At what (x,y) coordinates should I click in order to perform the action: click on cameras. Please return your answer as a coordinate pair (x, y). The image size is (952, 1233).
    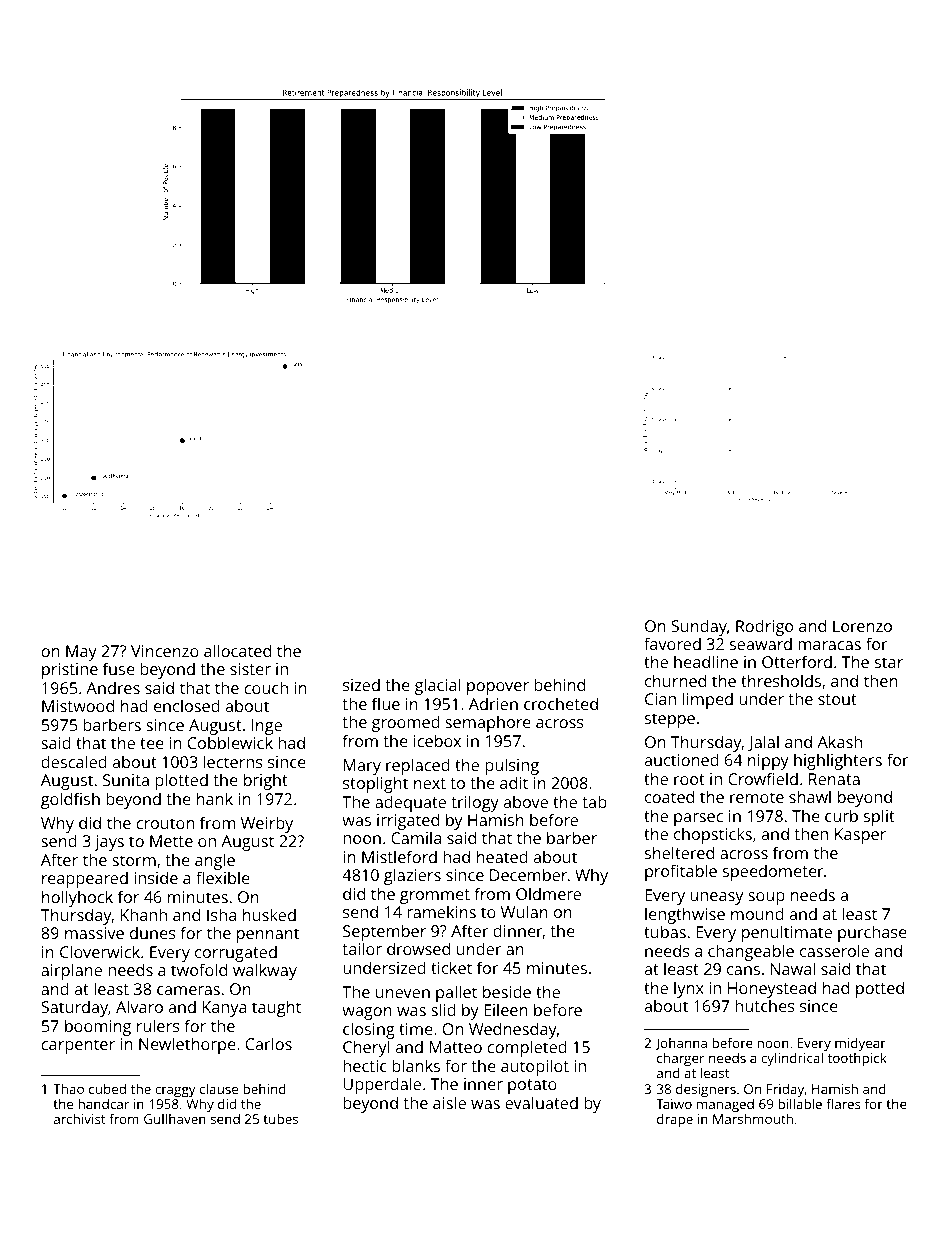
    Looking at the image, I should click on (188, 990).
